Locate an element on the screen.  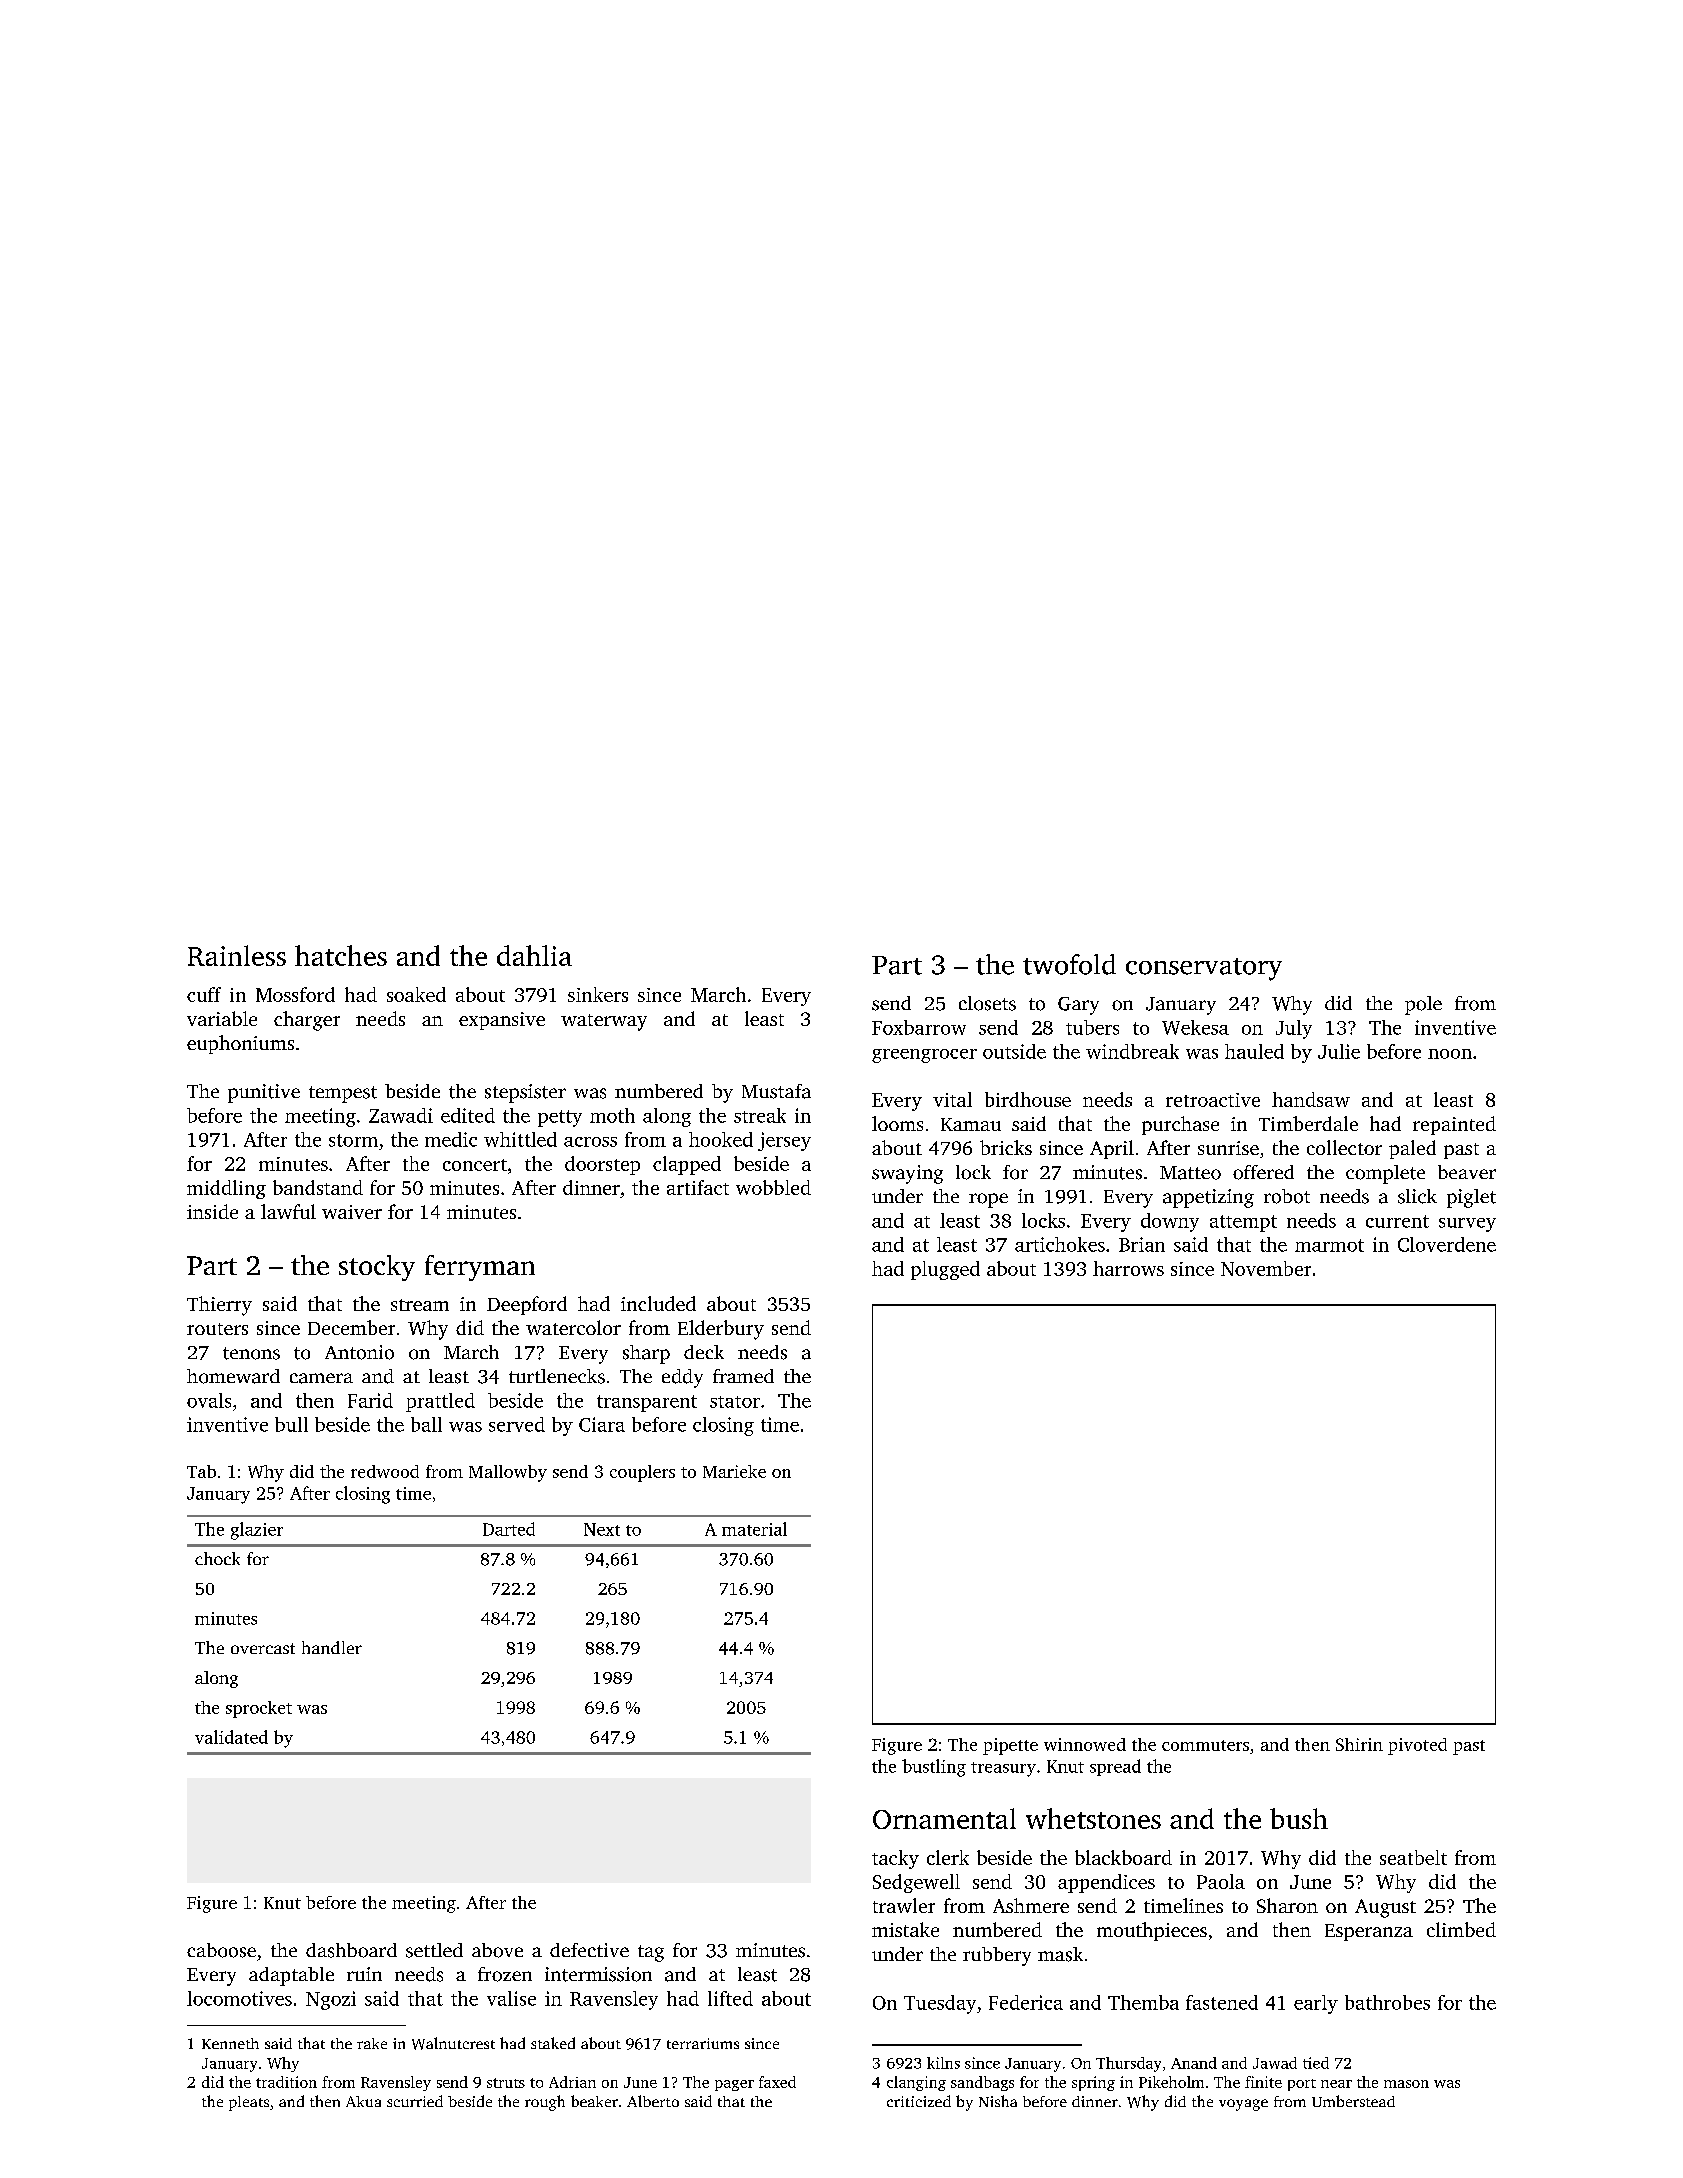
November is located at coordinates (1266, 1268).
